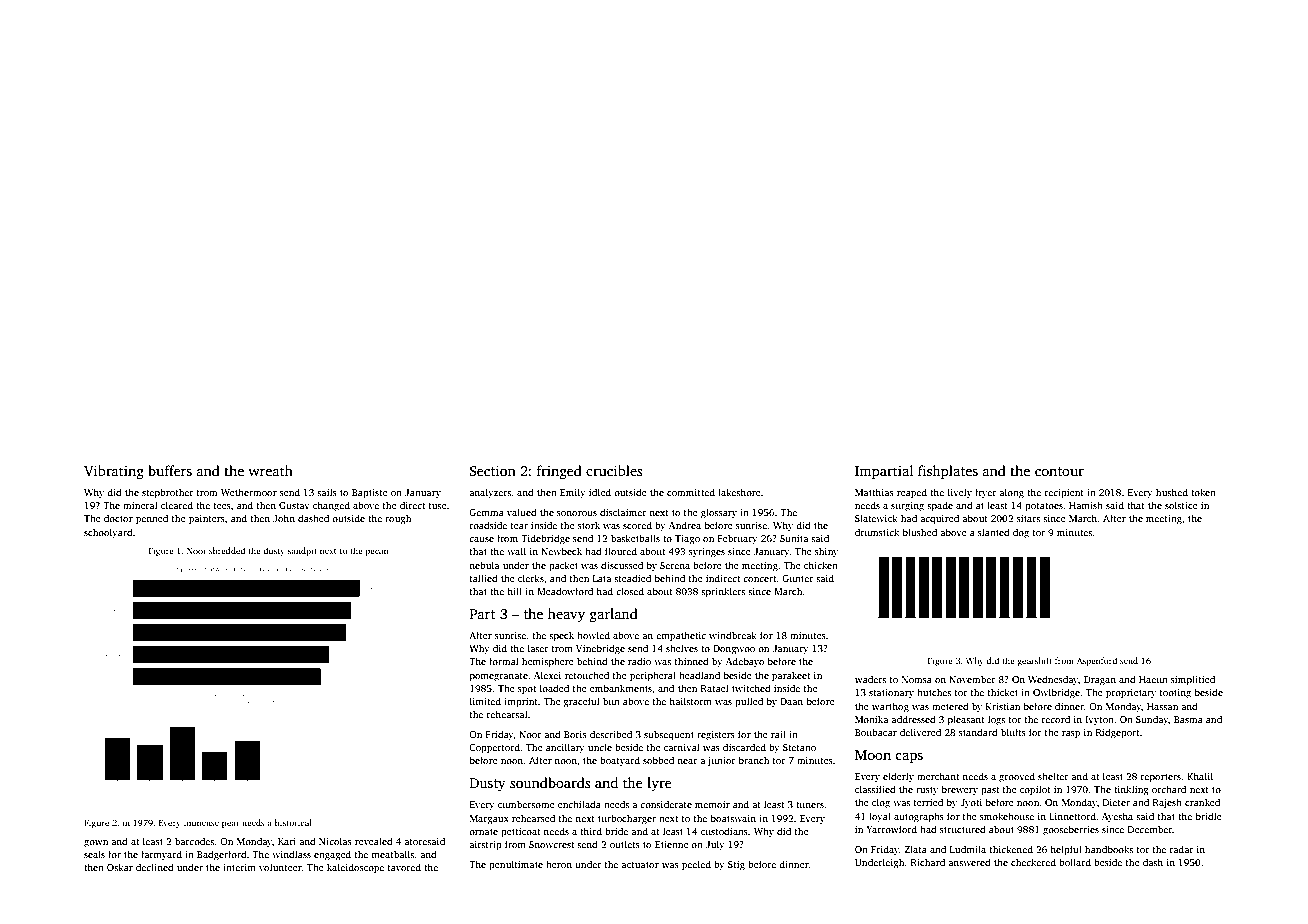 Image resolution: width=1308 pixels, height=924 pixels. I want to click on gearshift, so click(1034, 661).
